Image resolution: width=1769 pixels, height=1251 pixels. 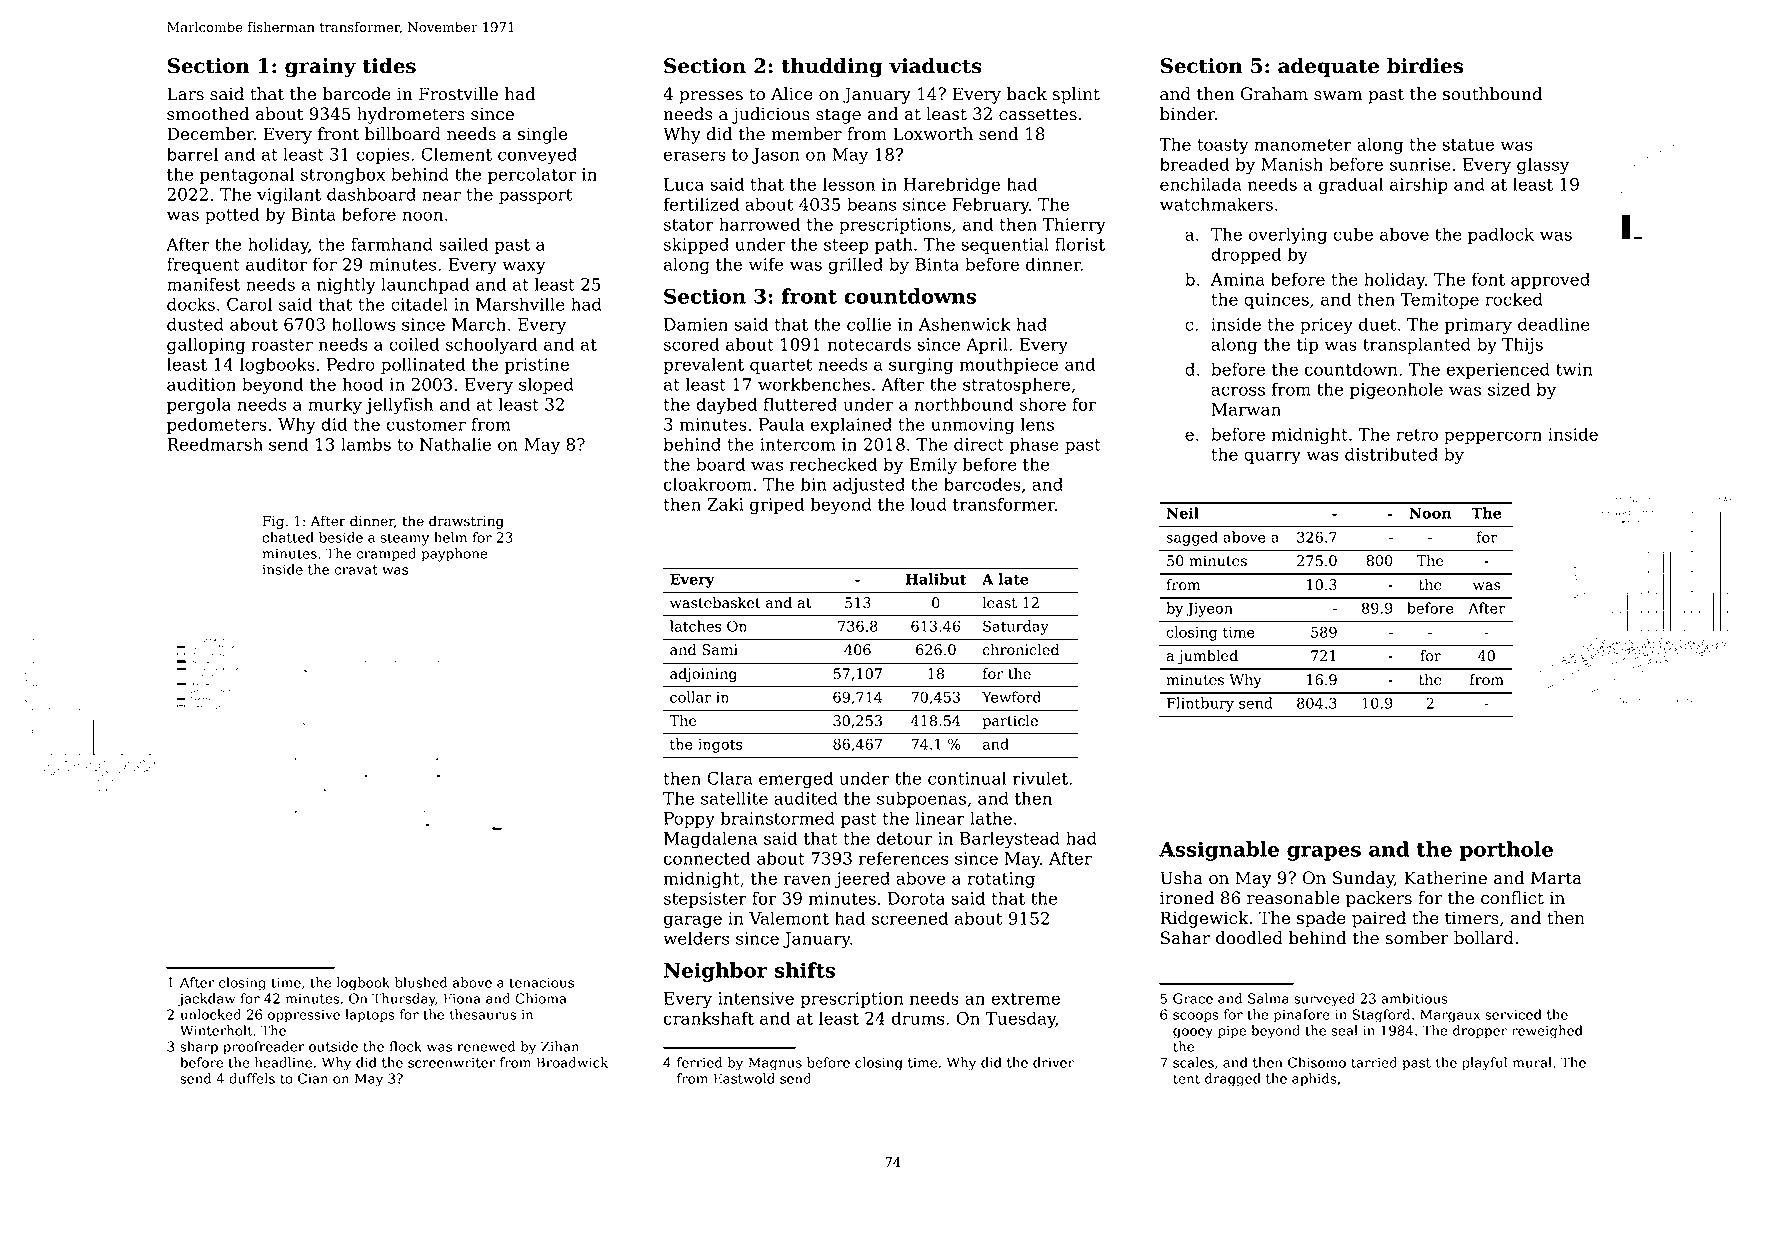 I want to click on manifest, so click(x=203, y=284).
